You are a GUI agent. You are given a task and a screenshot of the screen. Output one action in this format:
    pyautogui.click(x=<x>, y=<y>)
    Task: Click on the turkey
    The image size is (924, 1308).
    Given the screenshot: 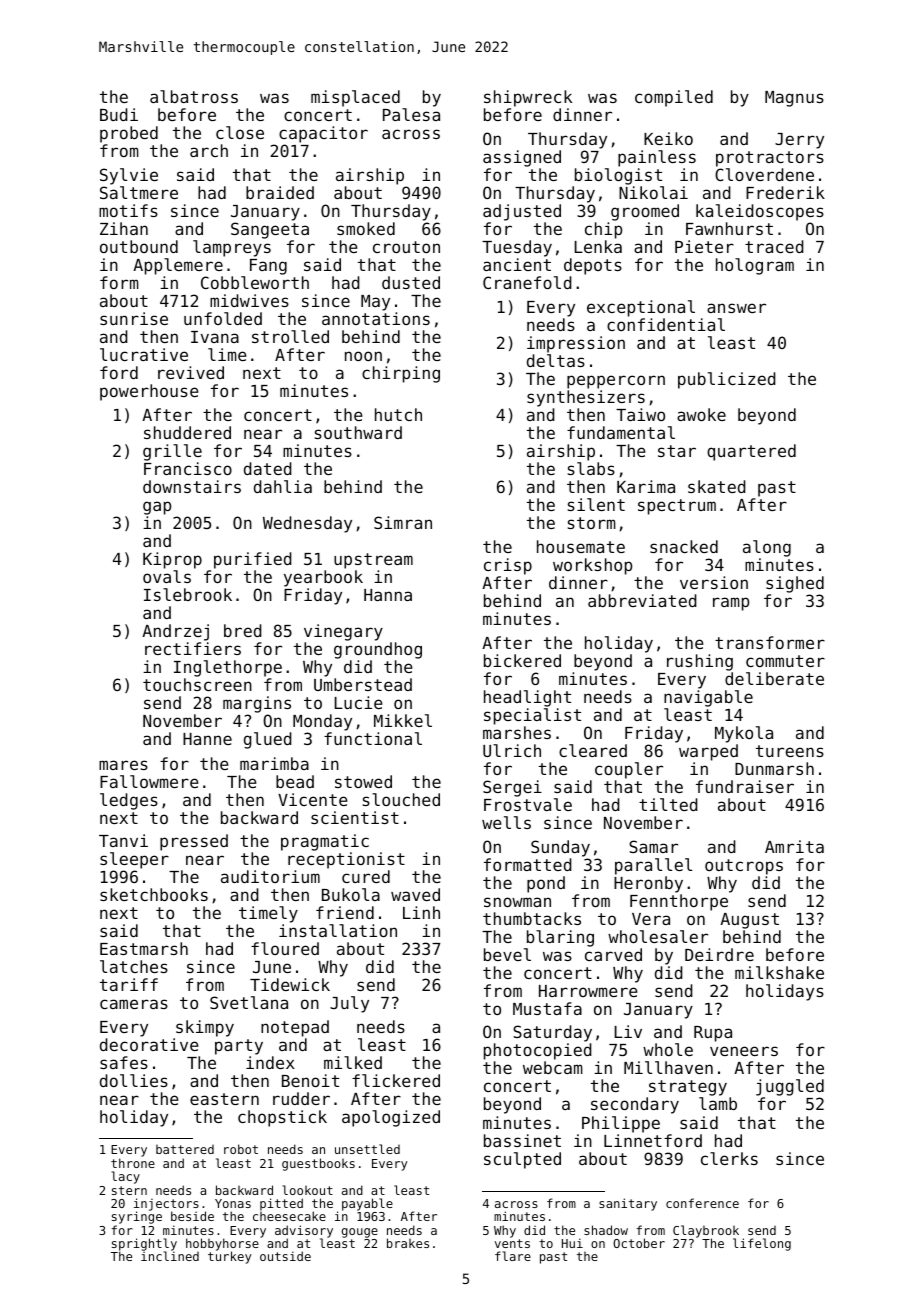 What is the action you would take?
    pyautogui.click(x=229, y=1258)
